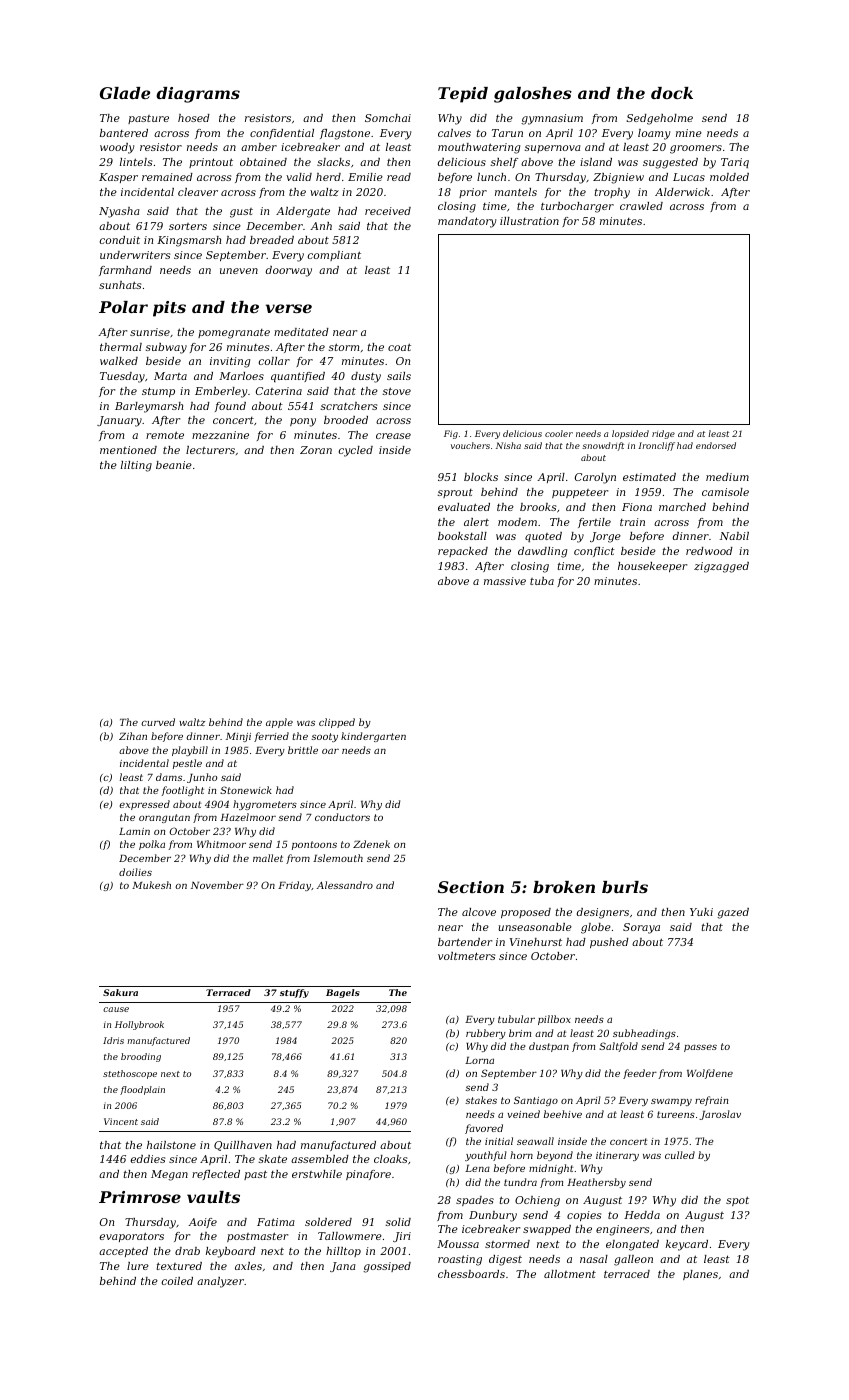 The height and width of the screenshot is (1400, 849). I want to click on pomegranate, so click(234, 334).
